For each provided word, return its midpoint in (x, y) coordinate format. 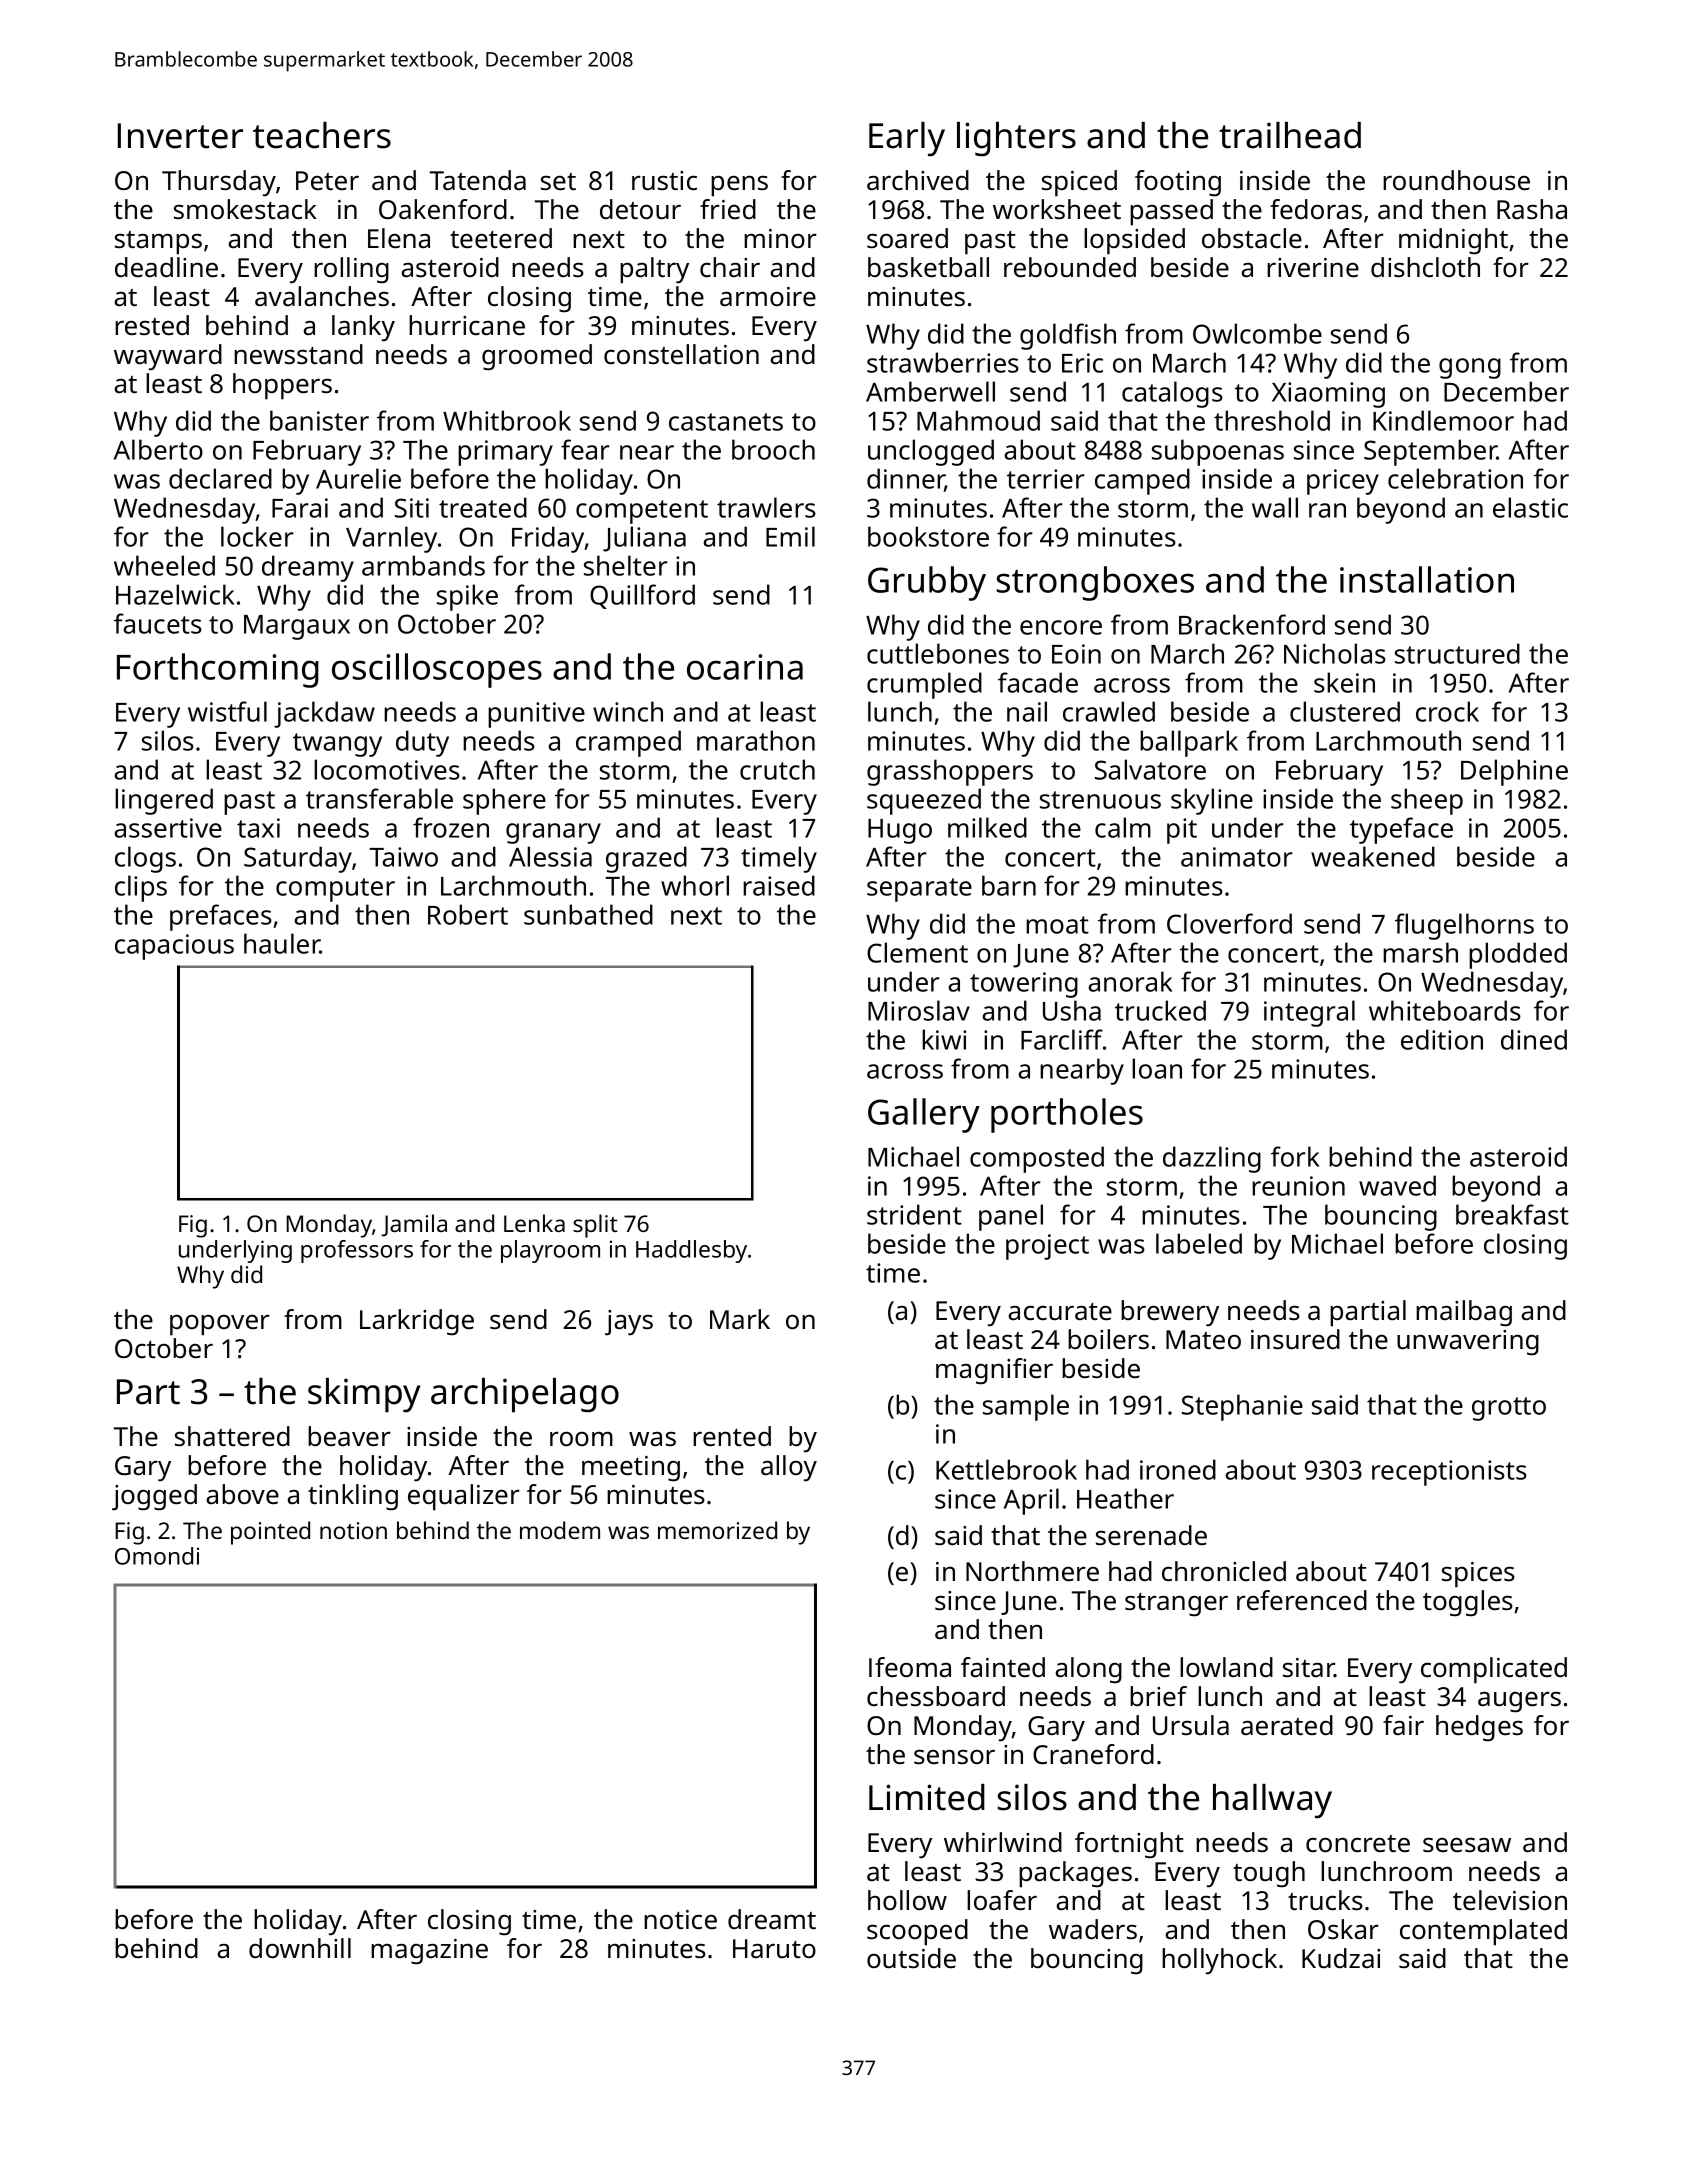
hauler (282, 943)
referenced (1302, 1600)
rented (732, 1436)
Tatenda (478, 180)
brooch (773, 449)
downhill (300, 1948)
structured (1457, 653)
